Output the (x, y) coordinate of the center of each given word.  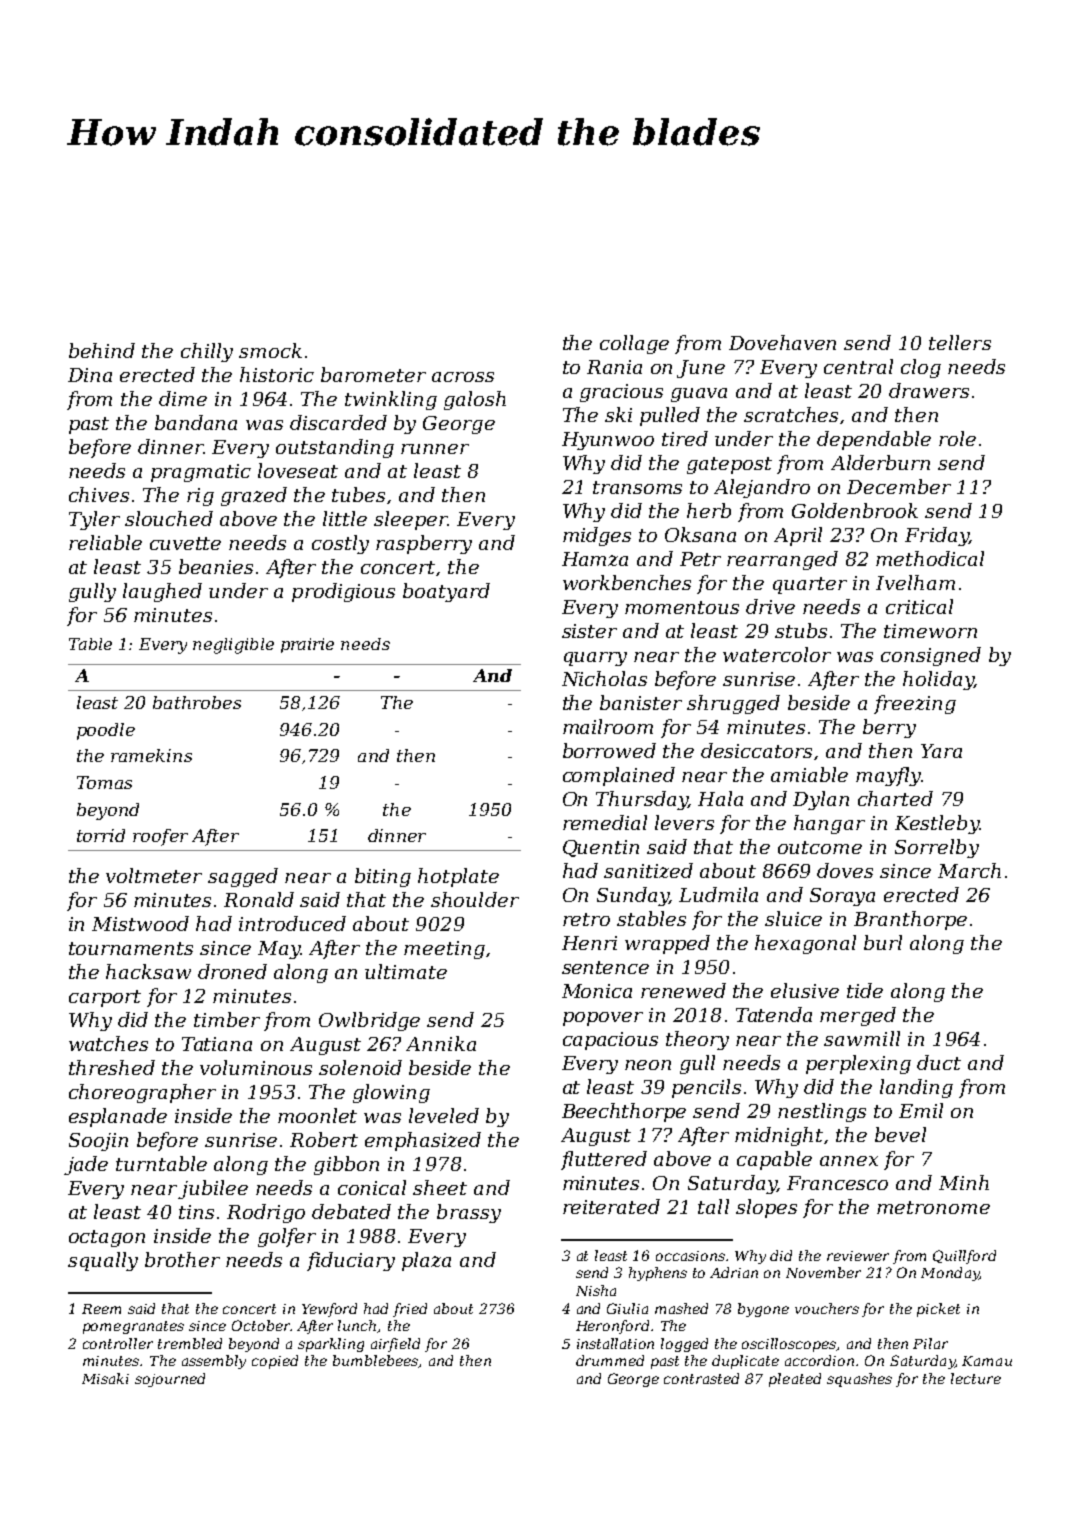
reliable (105, 542)
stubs (801, 630)
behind (102, 350)
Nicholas (604, 678)
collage (634, 344)
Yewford (329, 1310)
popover (603, 1019)
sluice (793, 918)
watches (108, 1043)
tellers (960, 342)
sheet (440, 1187)
